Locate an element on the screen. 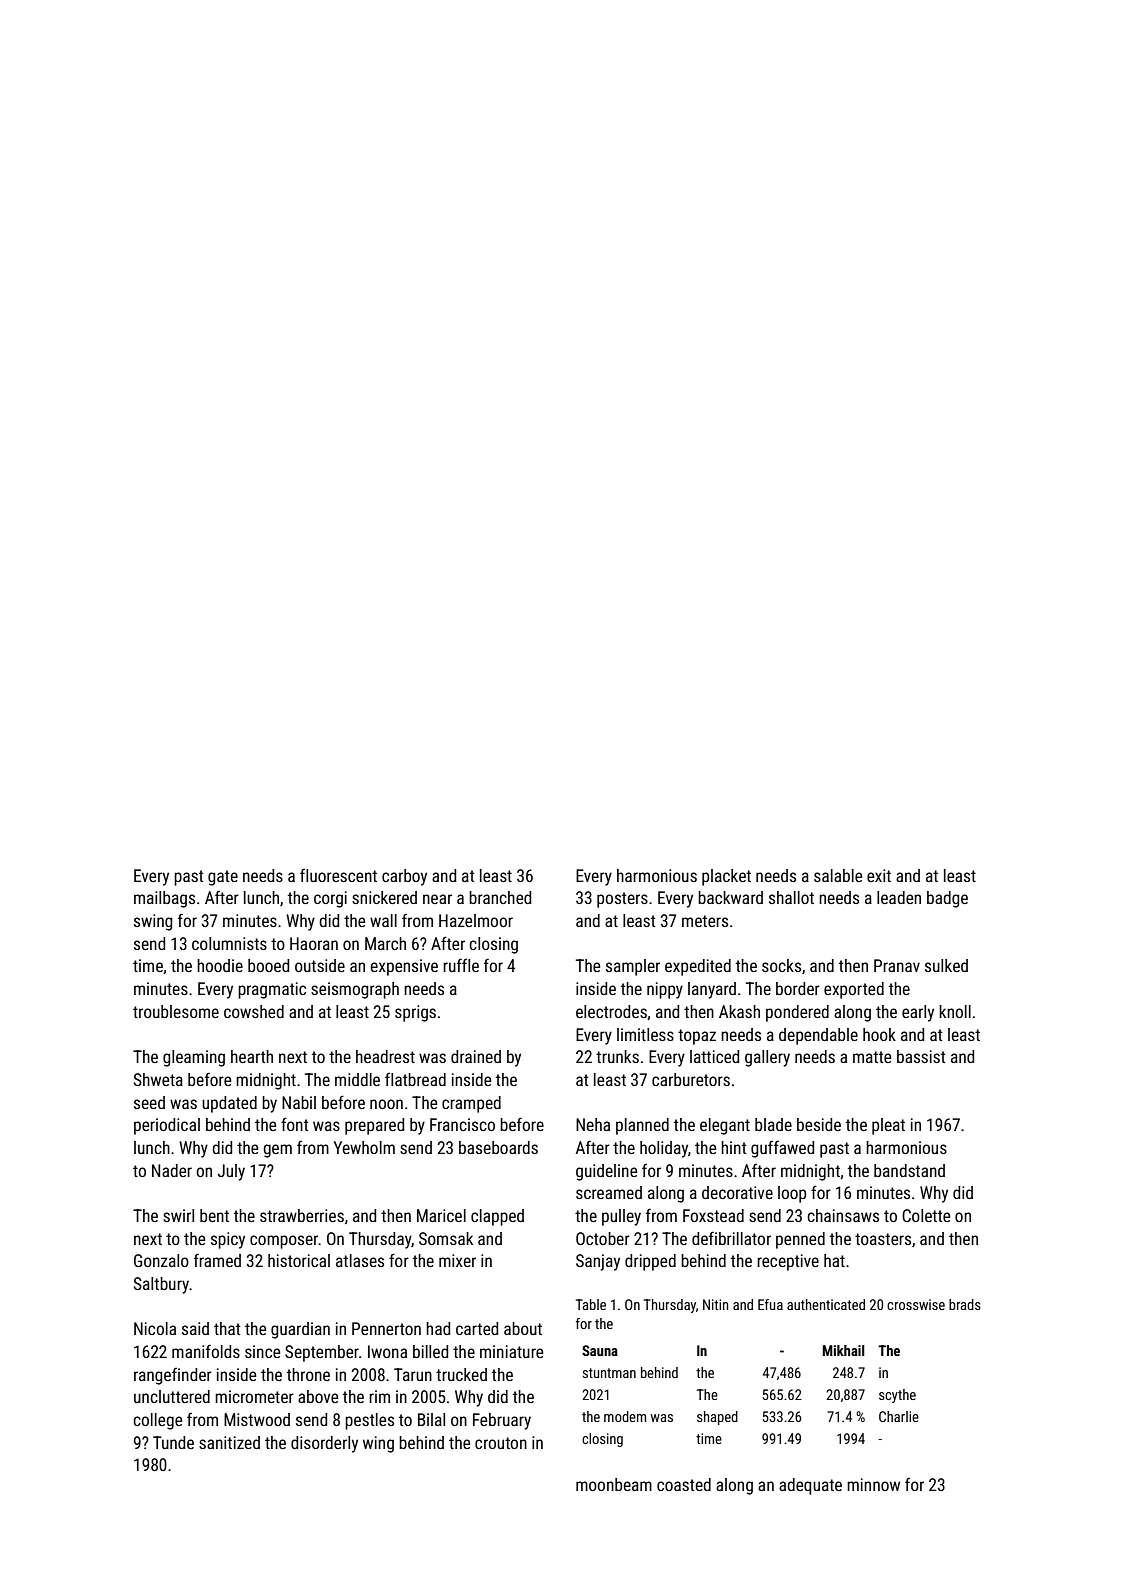 This screenshot has height=1588, width=1123. placket is located at coordinates (726, 877).
